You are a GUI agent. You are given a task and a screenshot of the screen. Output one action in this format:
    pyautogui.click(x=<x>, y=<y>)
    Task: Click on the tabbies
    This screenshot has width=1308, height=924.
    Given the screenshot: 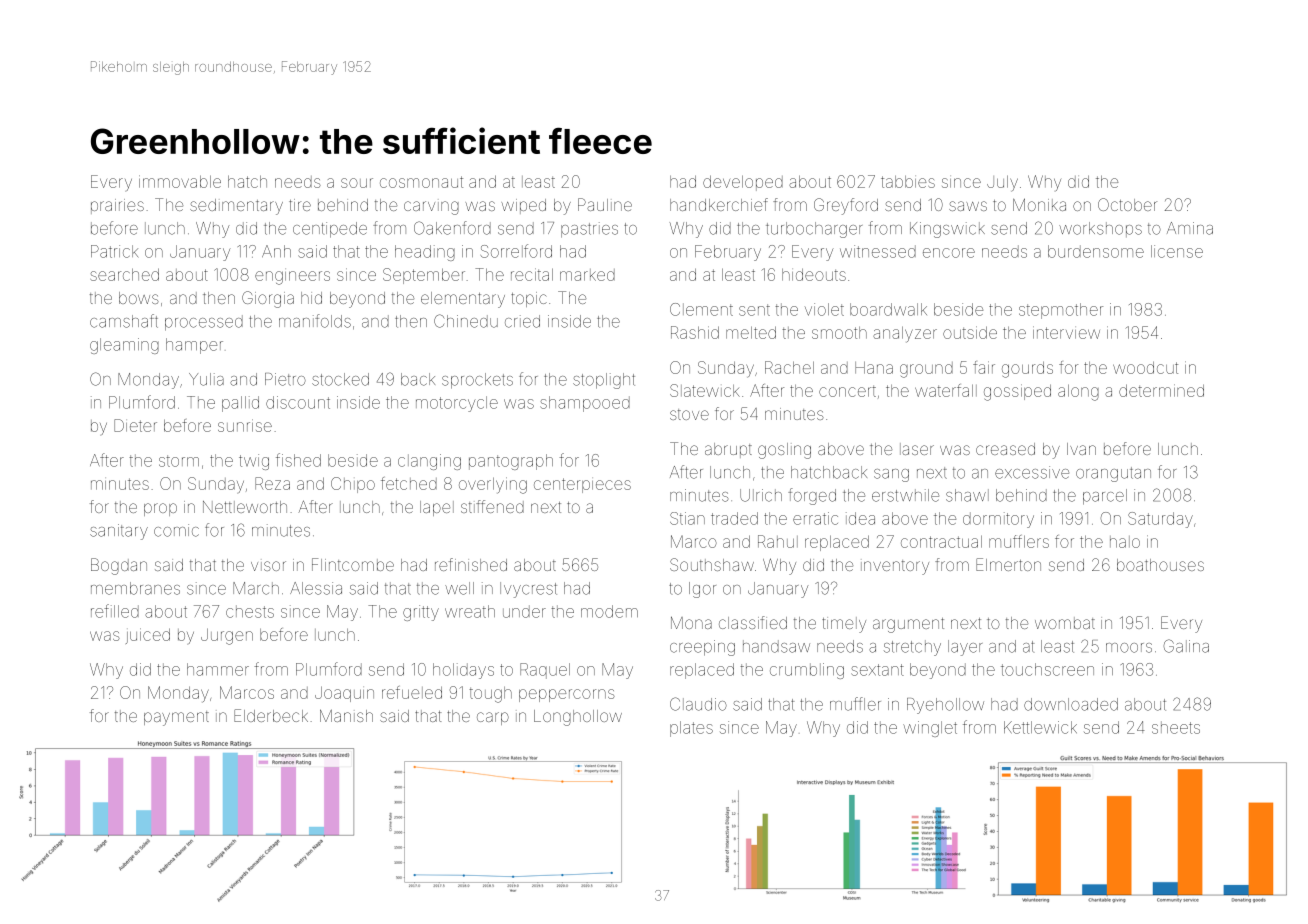 What is the action you would take?
    pyautogui.click(x=908, y=182)
